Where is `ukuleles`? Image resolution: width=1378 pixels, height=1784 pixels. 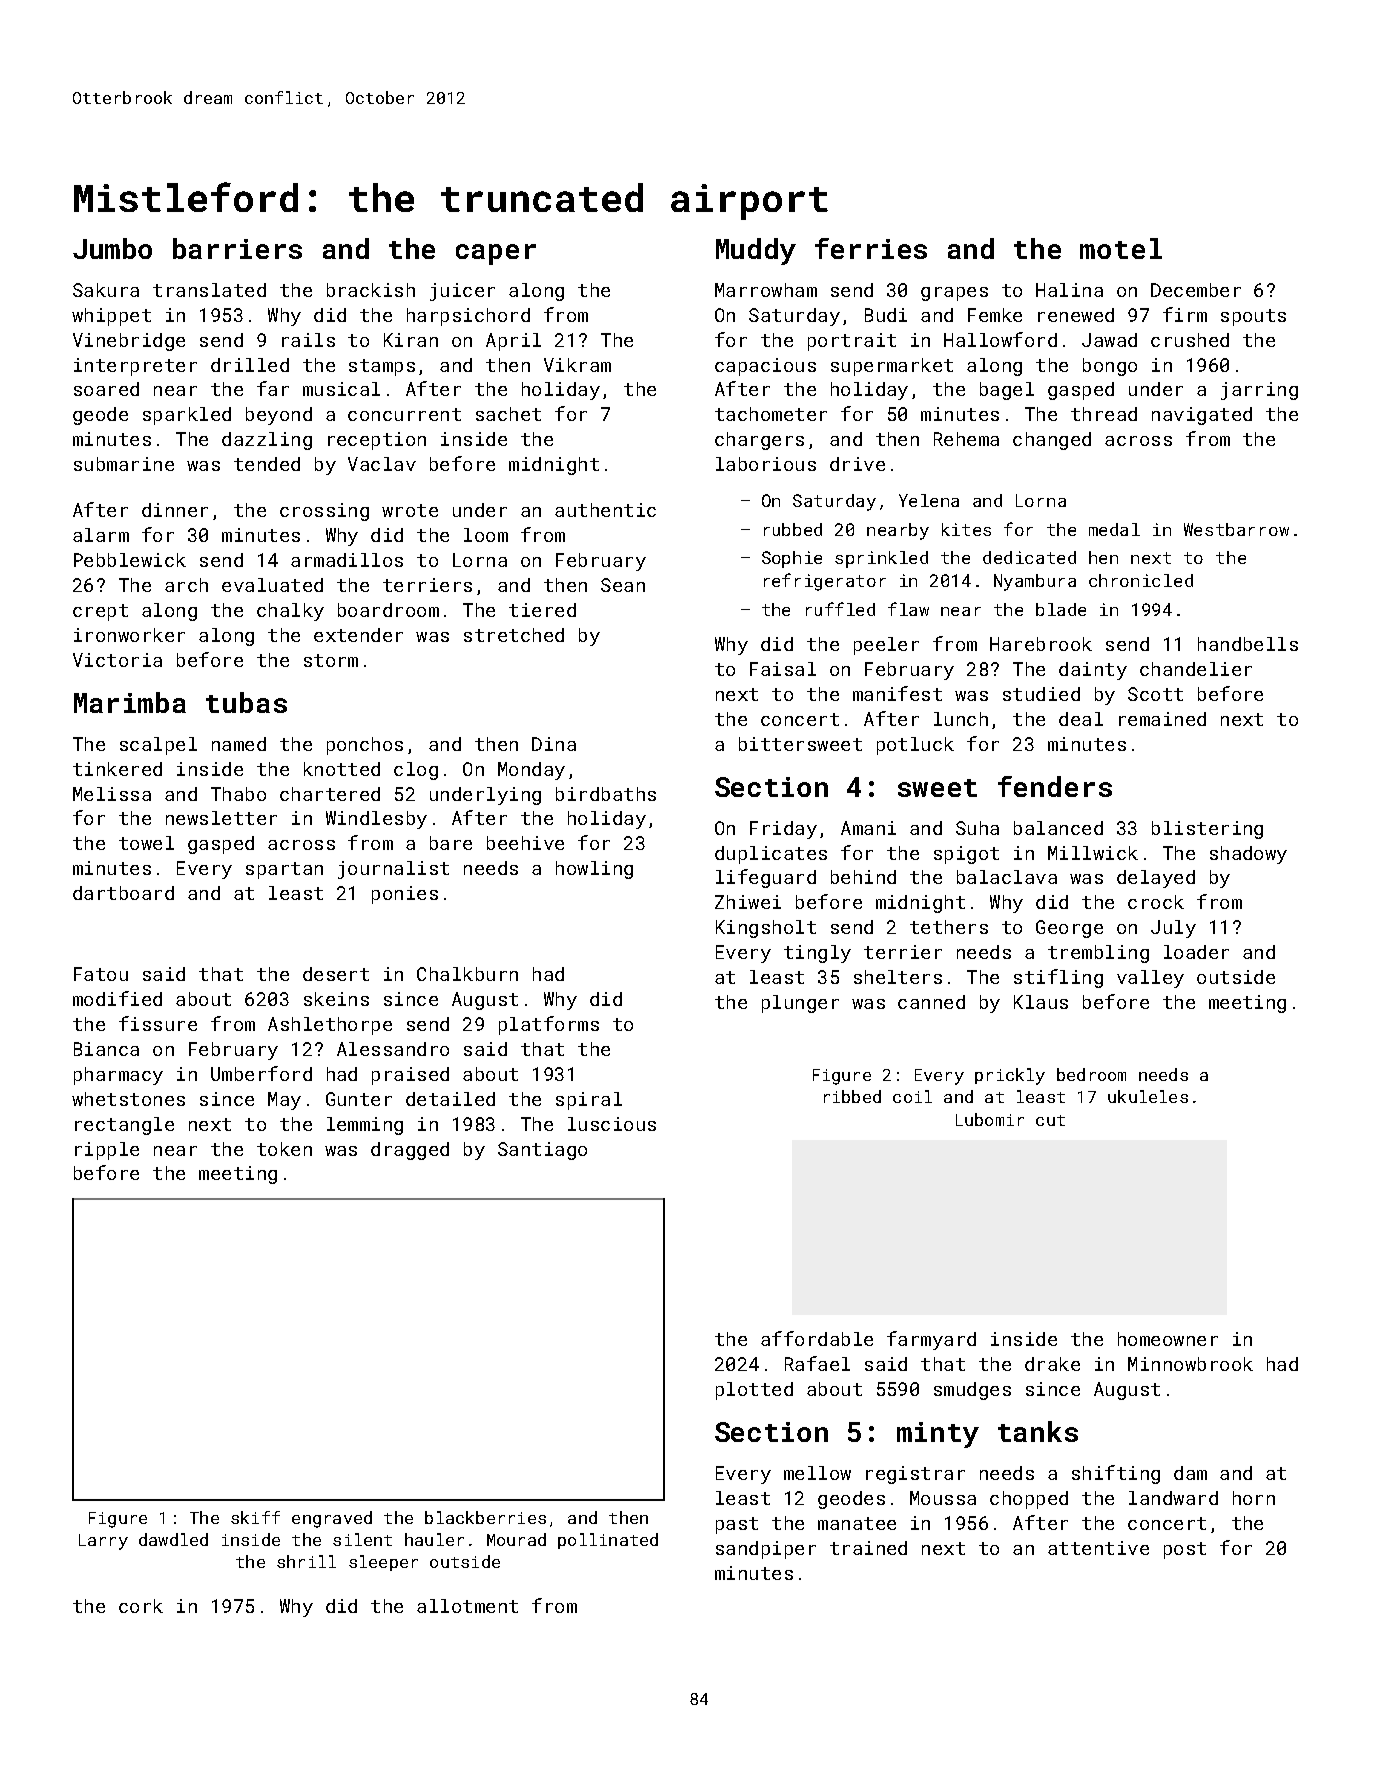 ukuleles is located at coordinates (1148, 1096).
